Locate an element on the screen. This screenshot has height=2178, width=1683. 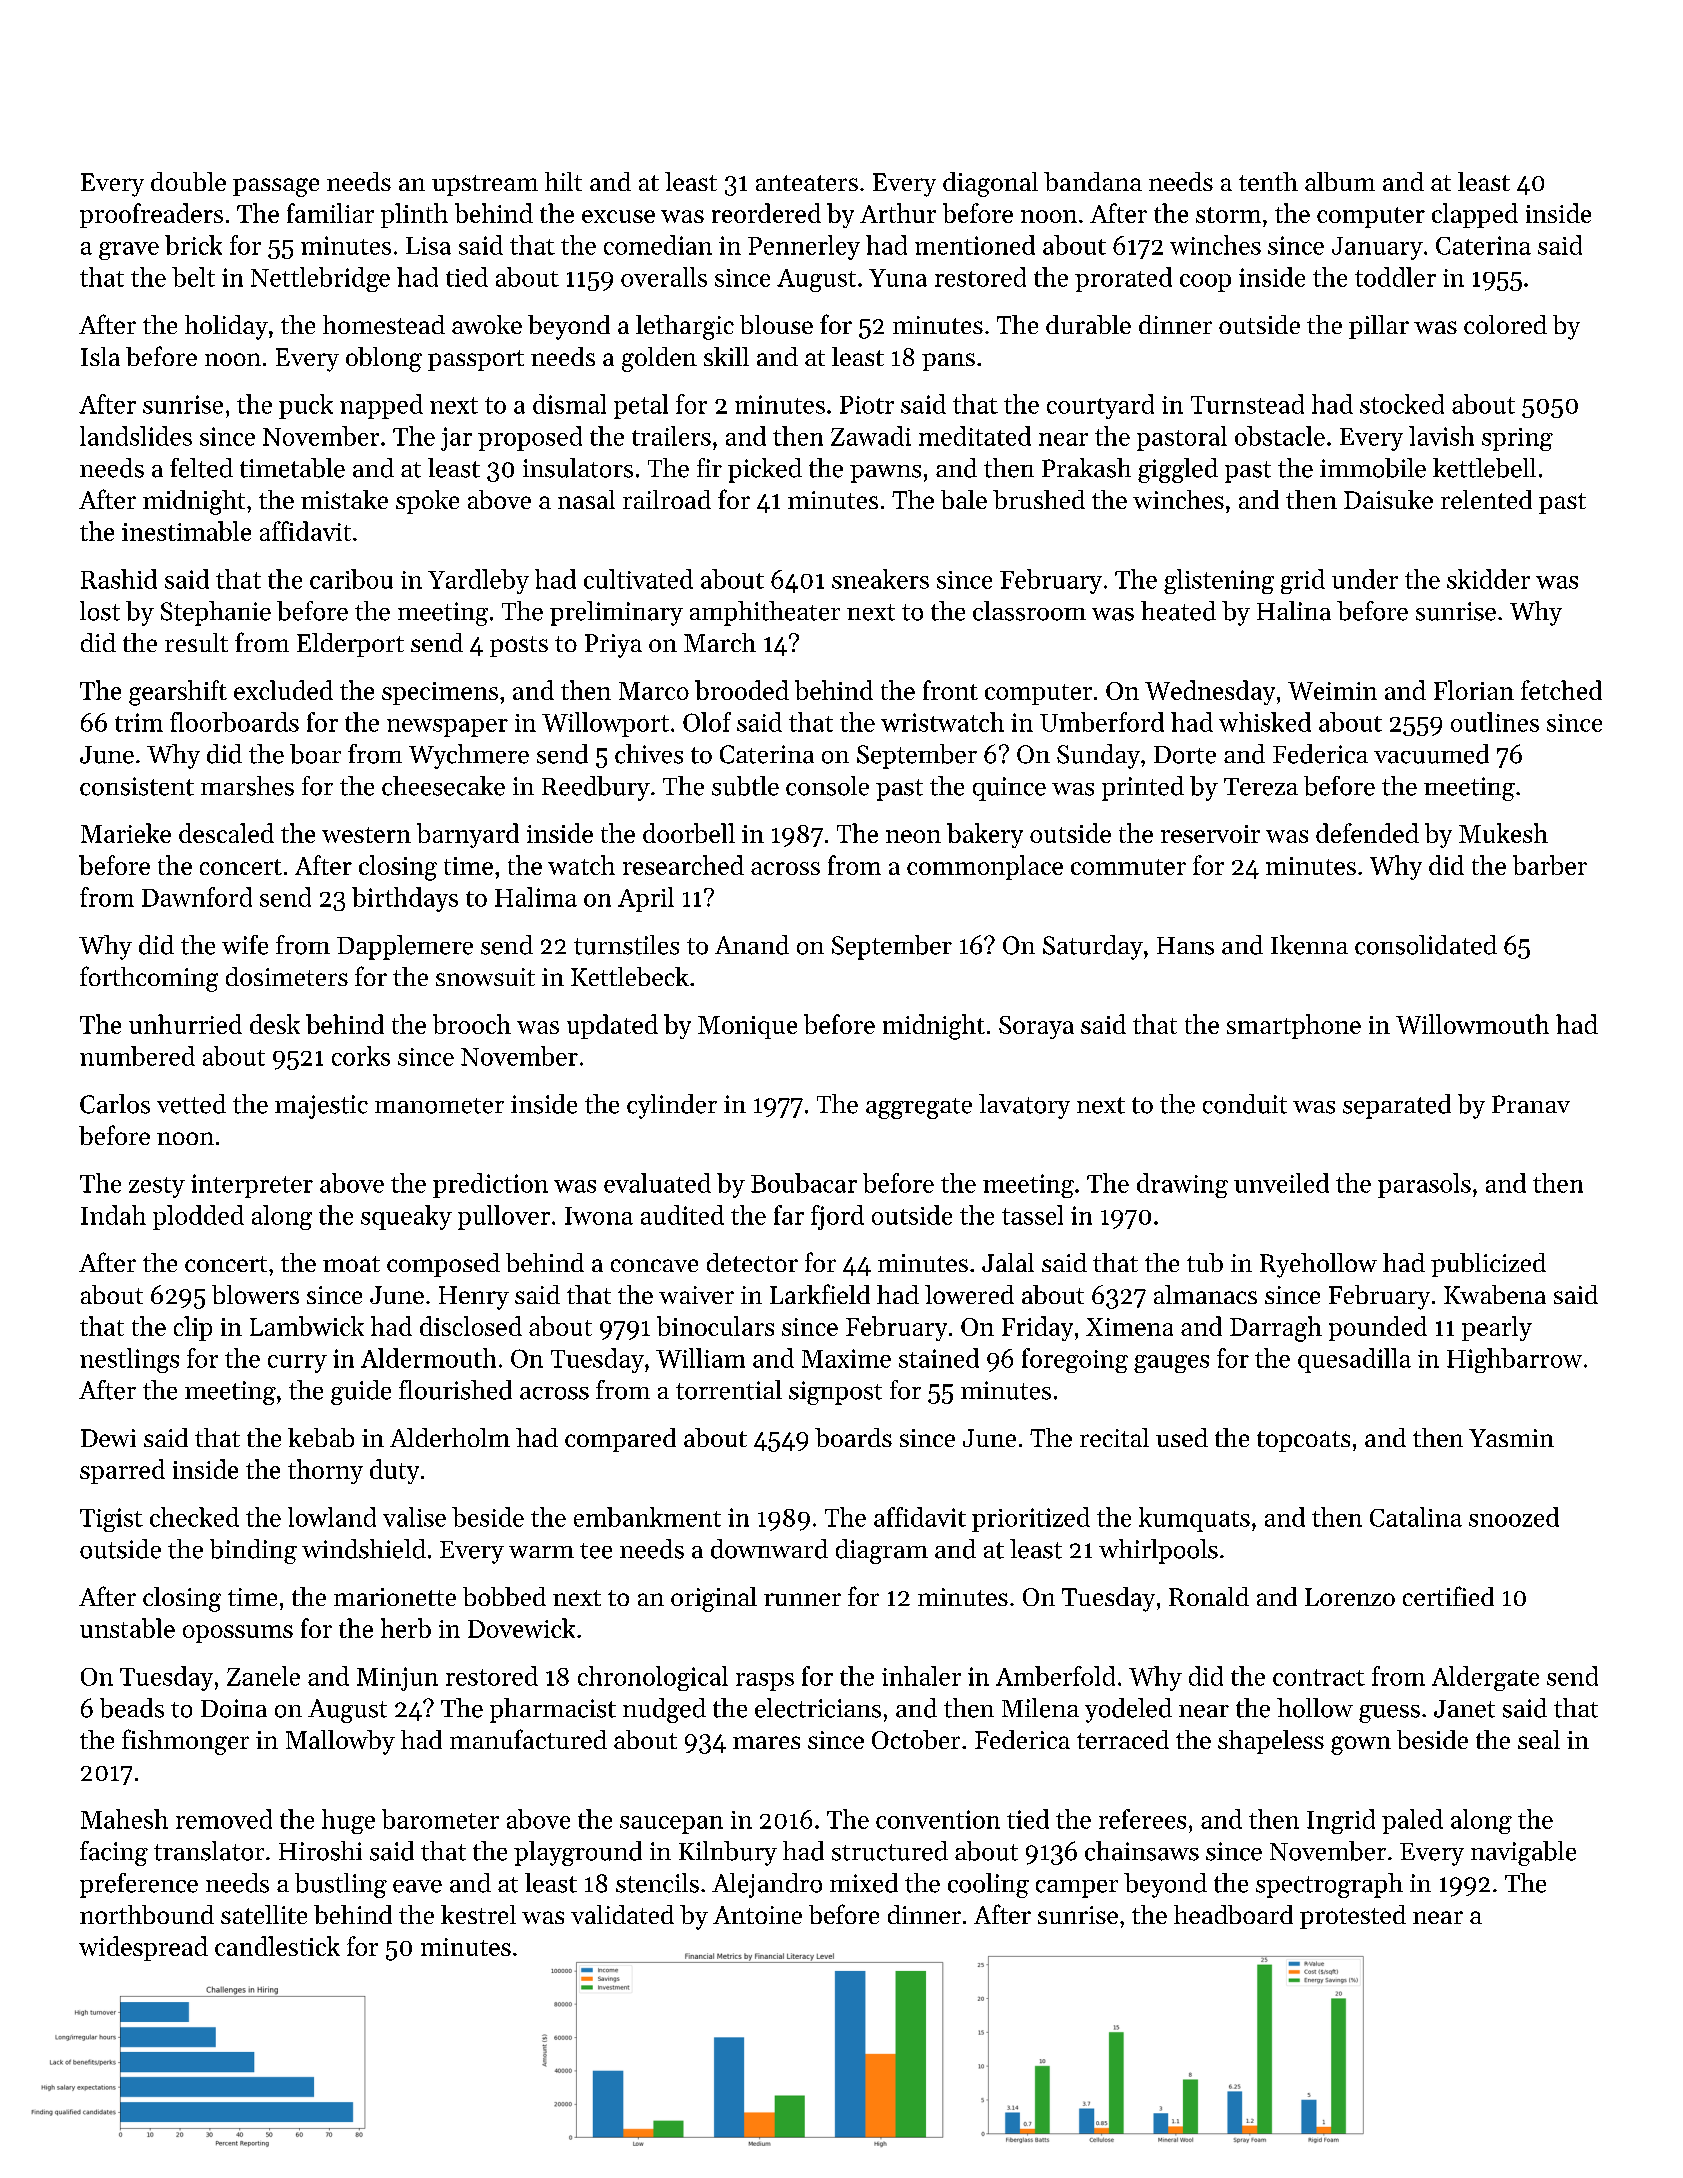
pearly is located at coordinates (1497, 1328).
